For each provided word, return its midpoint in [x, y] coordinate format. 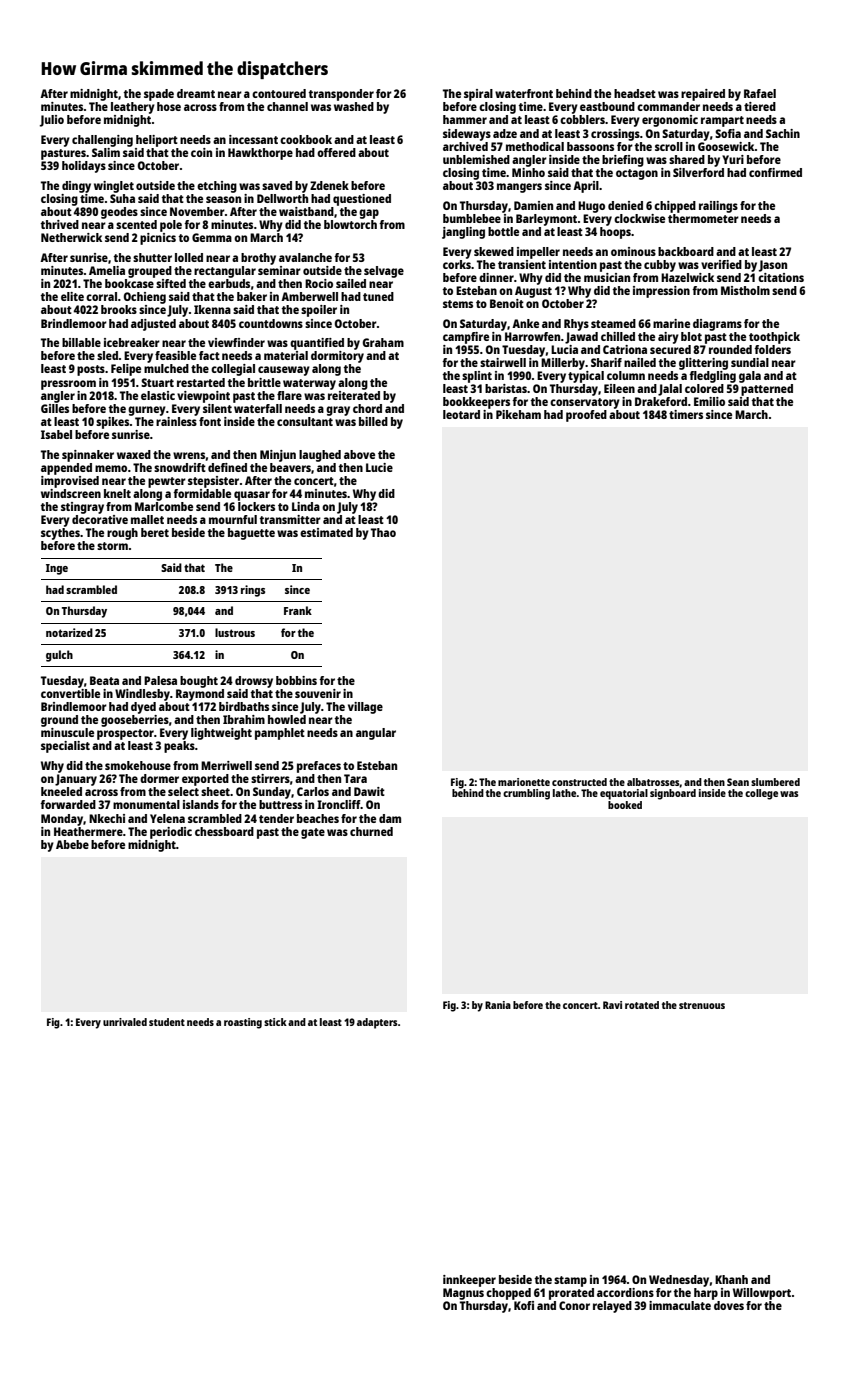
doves [729, 1305]
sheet [215, 791]
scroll [669, 146]
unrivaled [125, 1022]
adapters [377, 1023]
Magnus [463, 1294]
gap [369, 214]
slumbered [775, 782]
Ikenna [212, 309]
